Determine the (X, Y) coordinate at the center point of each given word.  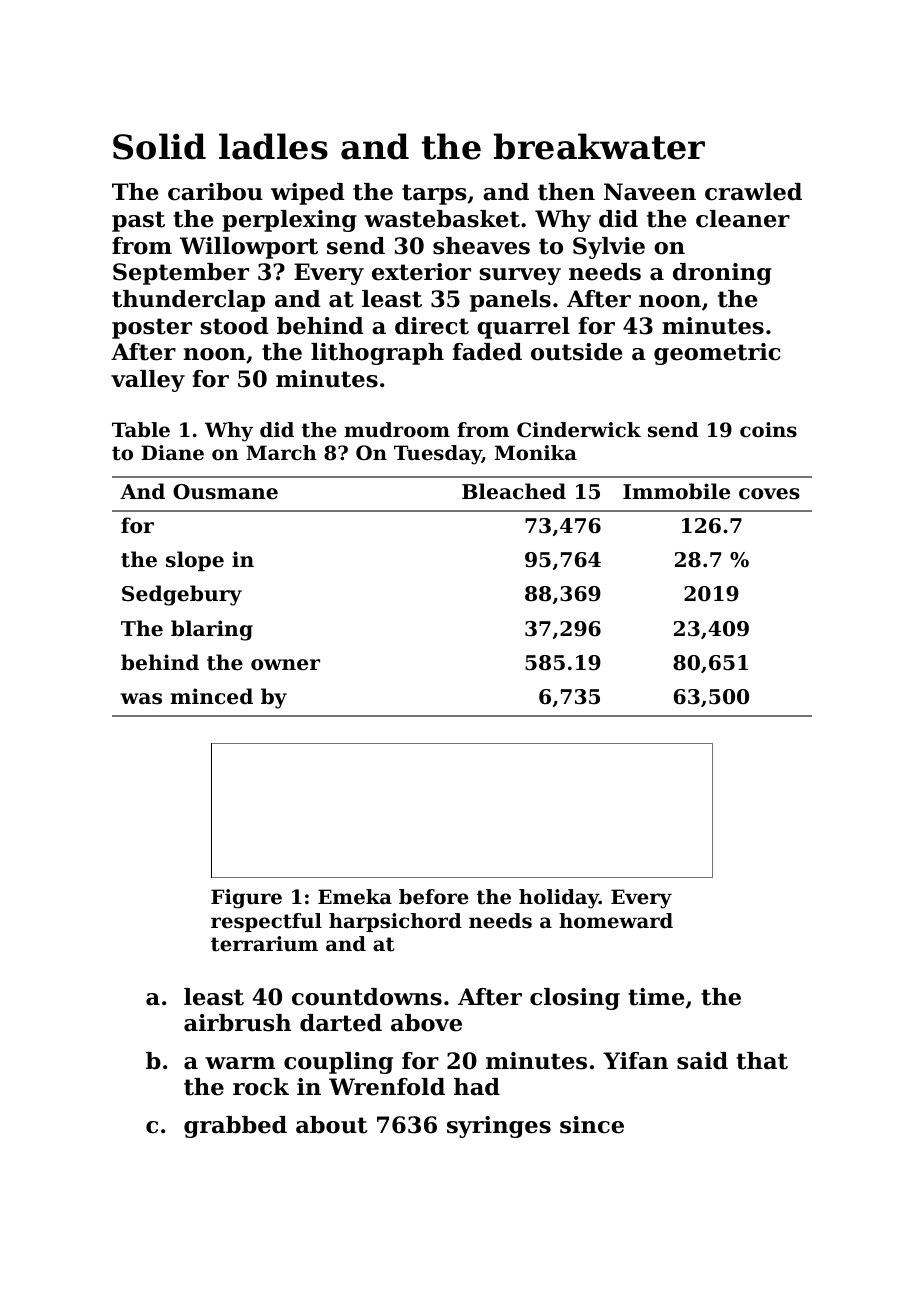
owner (285, 665)
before (434, 897)
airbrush (237, 1023)
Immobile (676, 491)
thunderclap (188, 301)
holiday (559, 899)
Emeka (355, 897)
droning (722, 274)
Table (141, 430)
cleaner (743, 219)
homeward (616, 921)
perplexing (289, 221)
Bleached (514, 491)
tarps (434, 194)
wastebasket (442, 219)
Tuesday (438, 455)
